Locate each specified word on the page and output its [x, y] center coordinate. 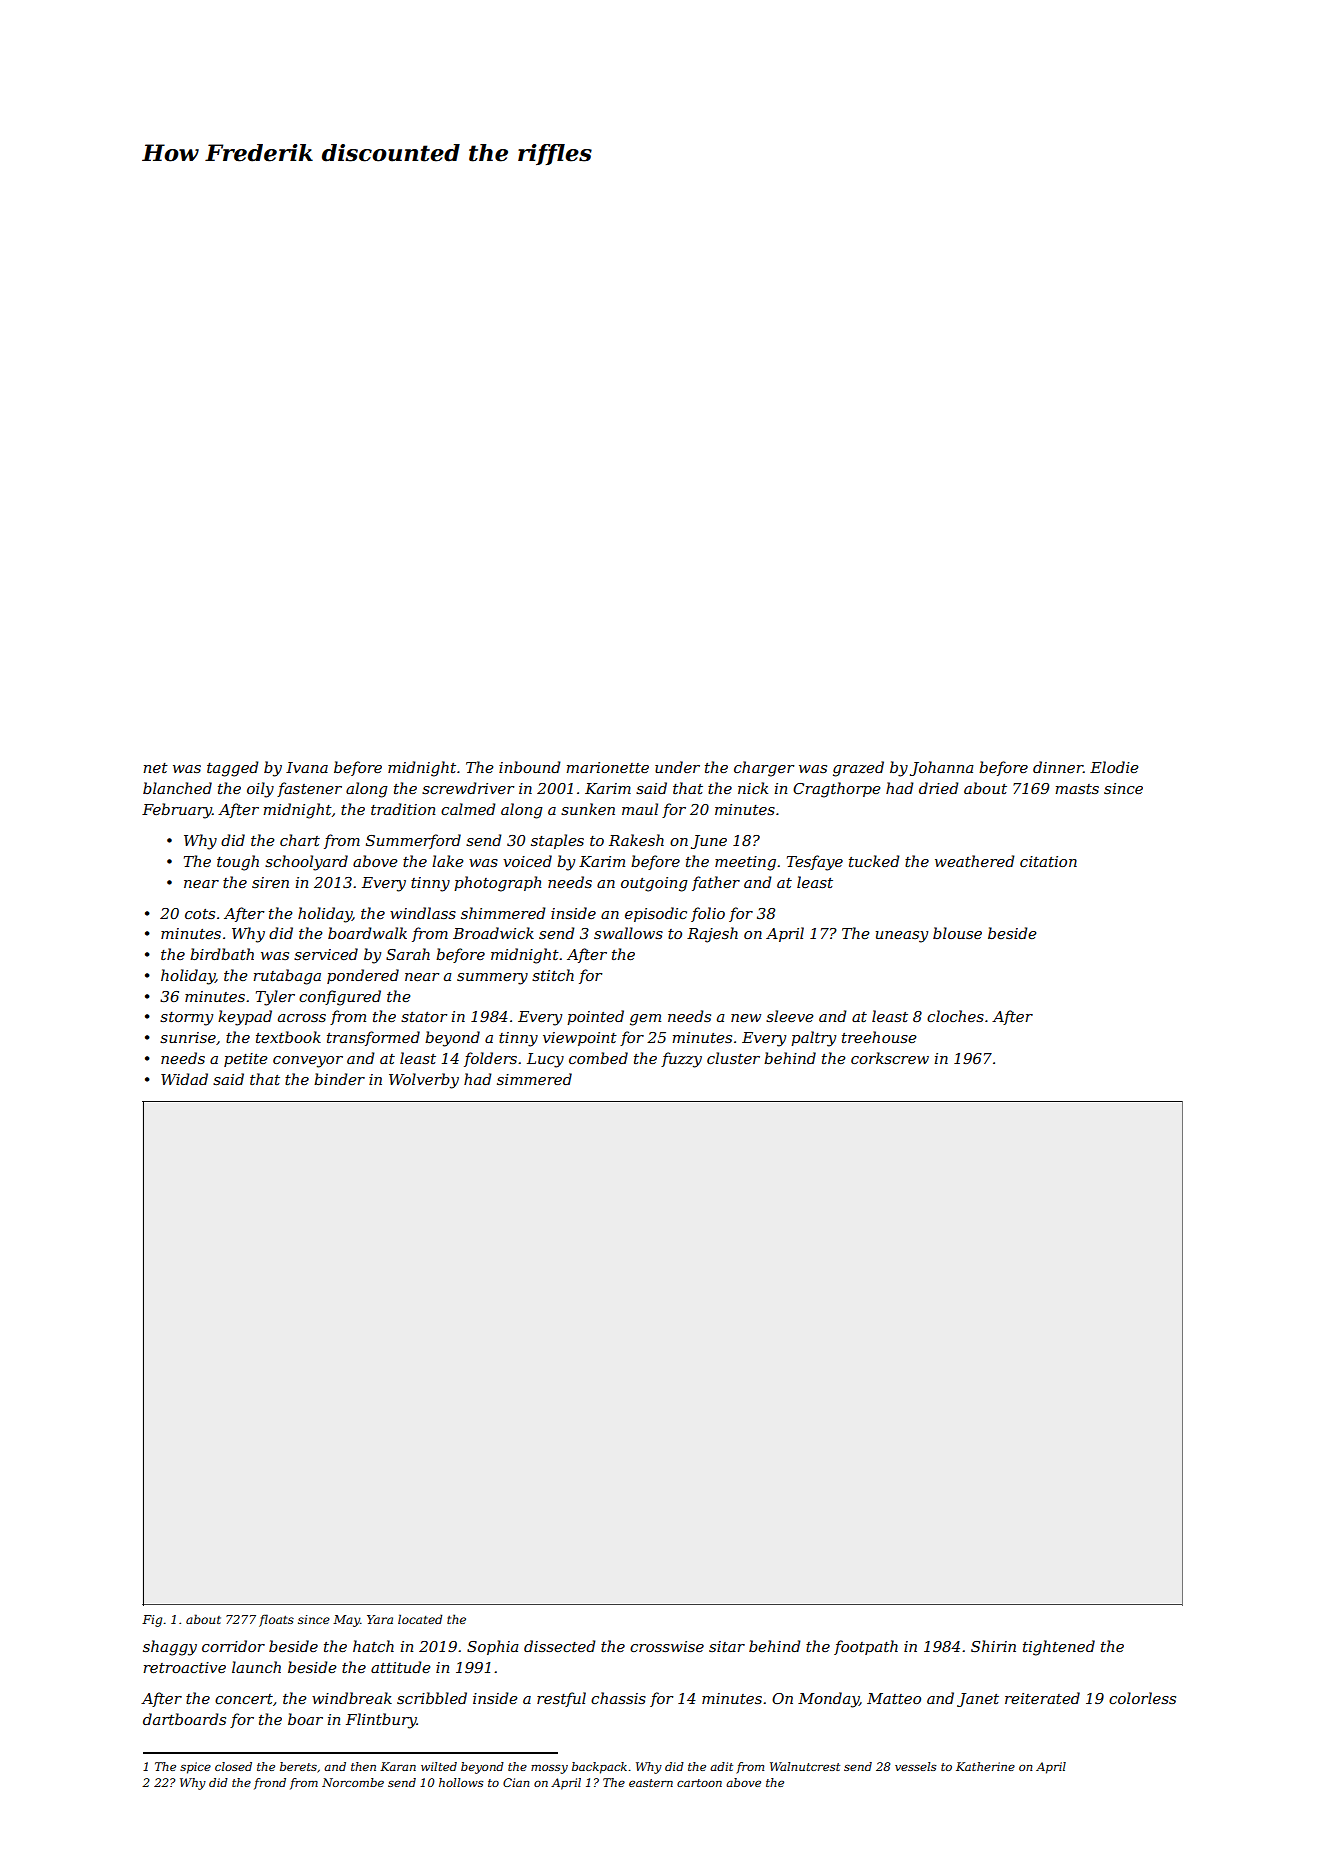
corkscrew [890, 1058]
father [716, 883]
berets [298, 1766]
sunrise [188, 1037]
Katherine [985, 1766]
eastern [651, 1783]
